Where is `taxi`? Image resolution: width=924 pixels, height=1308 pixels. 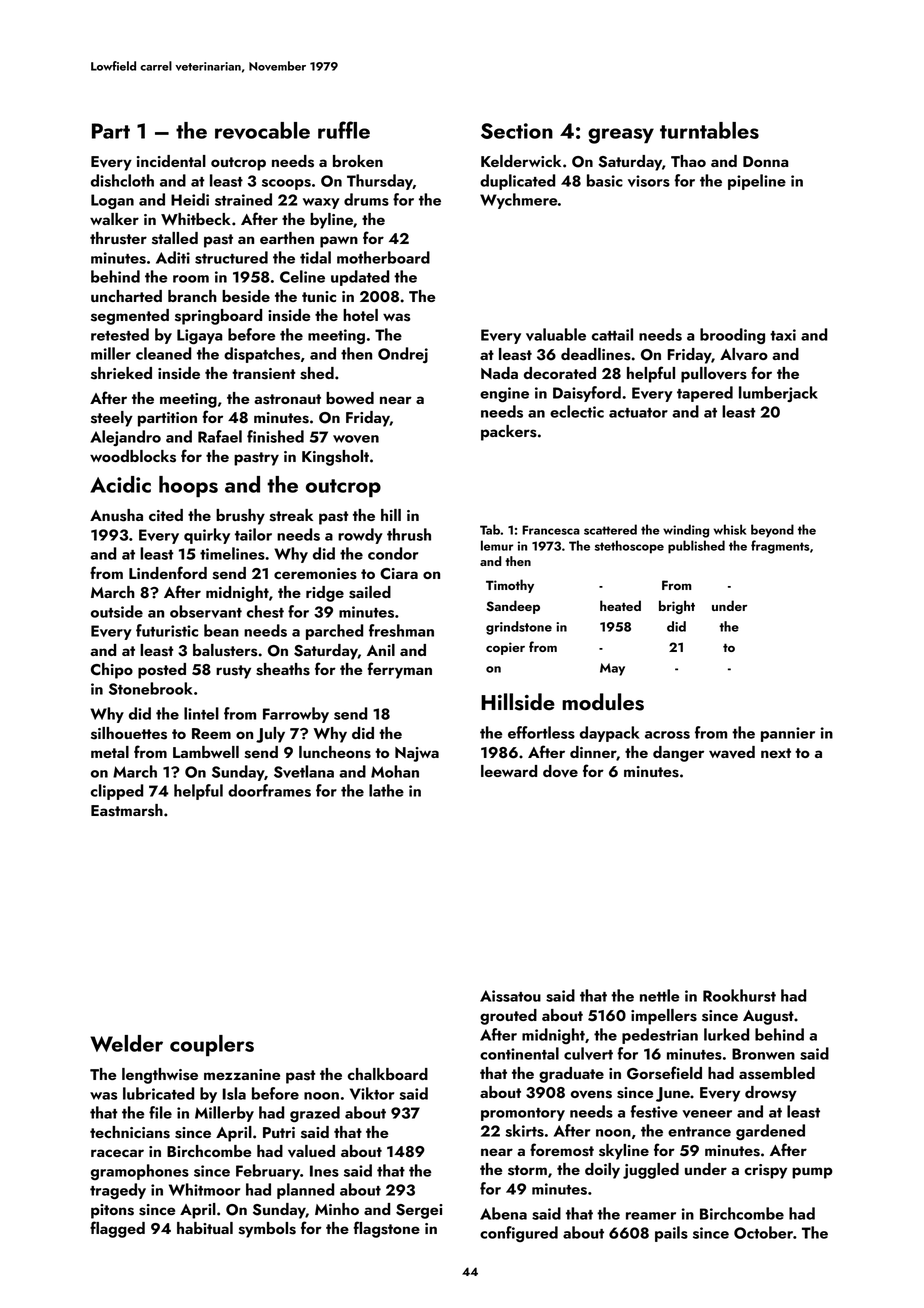 taxi is located at coordinates (783, 335).
